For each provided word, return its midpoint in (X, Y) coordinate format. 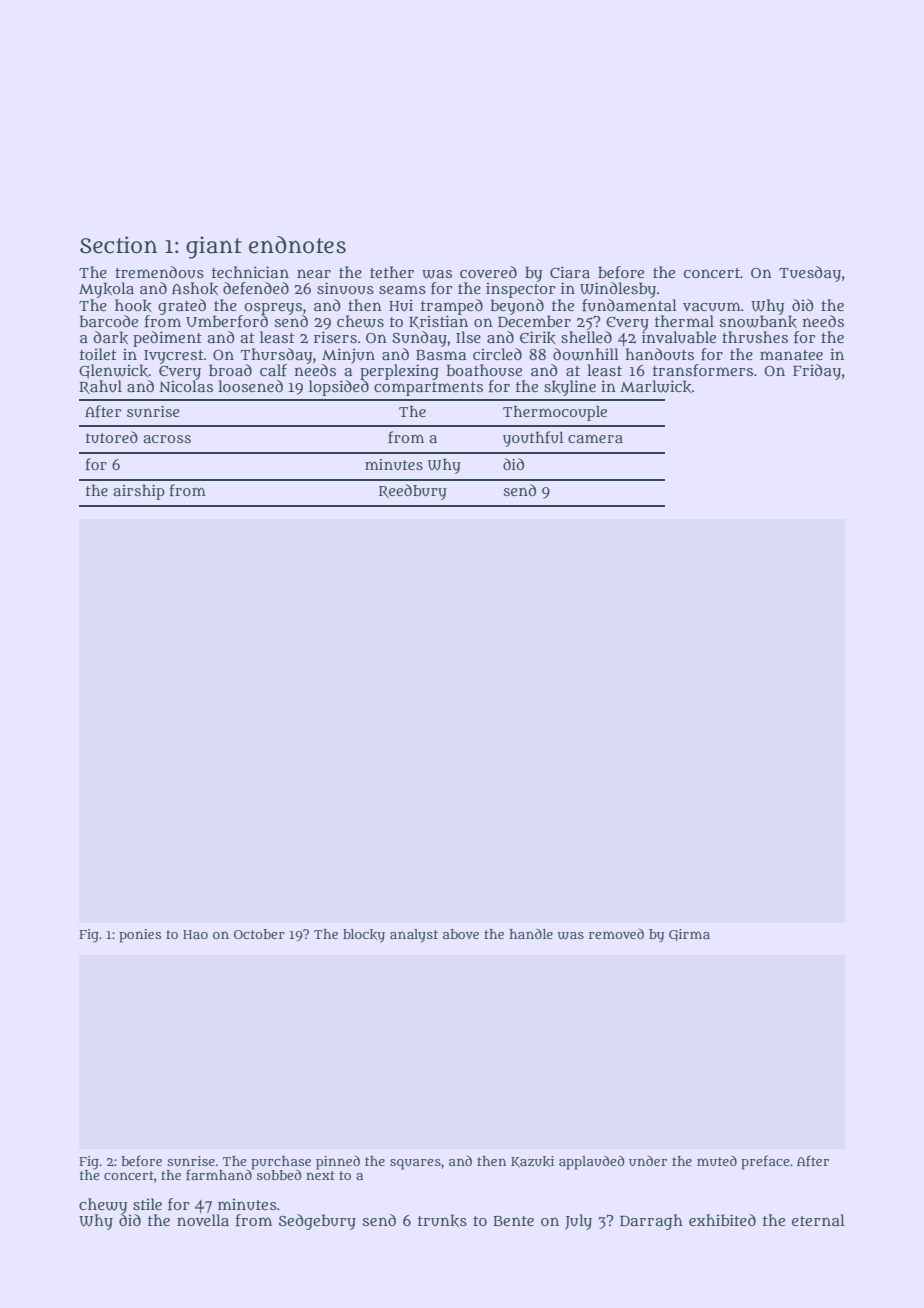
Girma (689, 935)
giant (214, 247)
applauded (591, 1162)
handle (531, 934)
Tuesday (810, 274)
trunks (442, 1220)
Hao (195, 934)
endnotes (297, 245)
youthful (533, 439)
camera (595, 438)
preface (765, 1162)
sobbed (279, 1174)
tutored (112, 437)
